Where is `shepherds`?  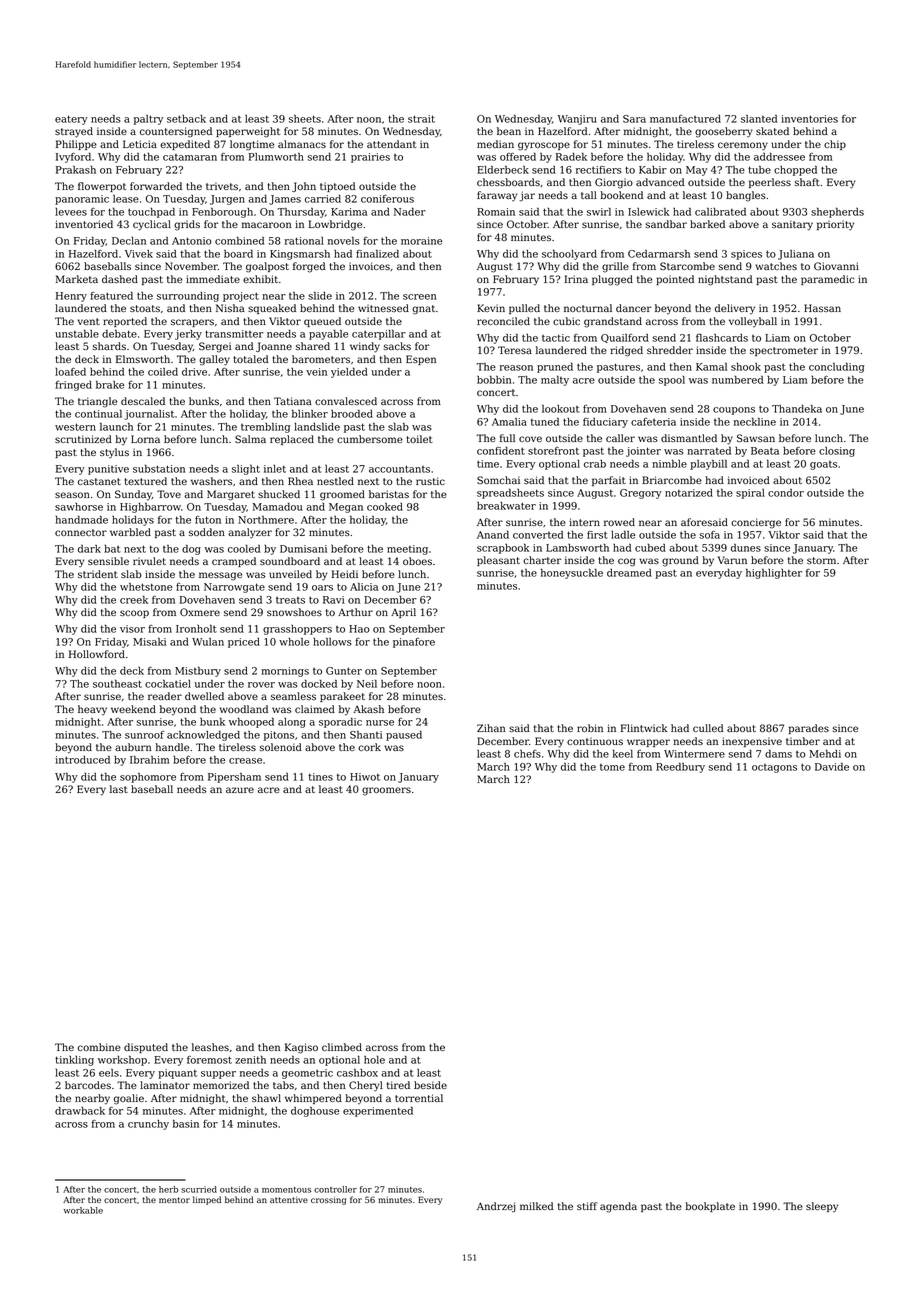 shepherds is located at coordinates (837, 212).
